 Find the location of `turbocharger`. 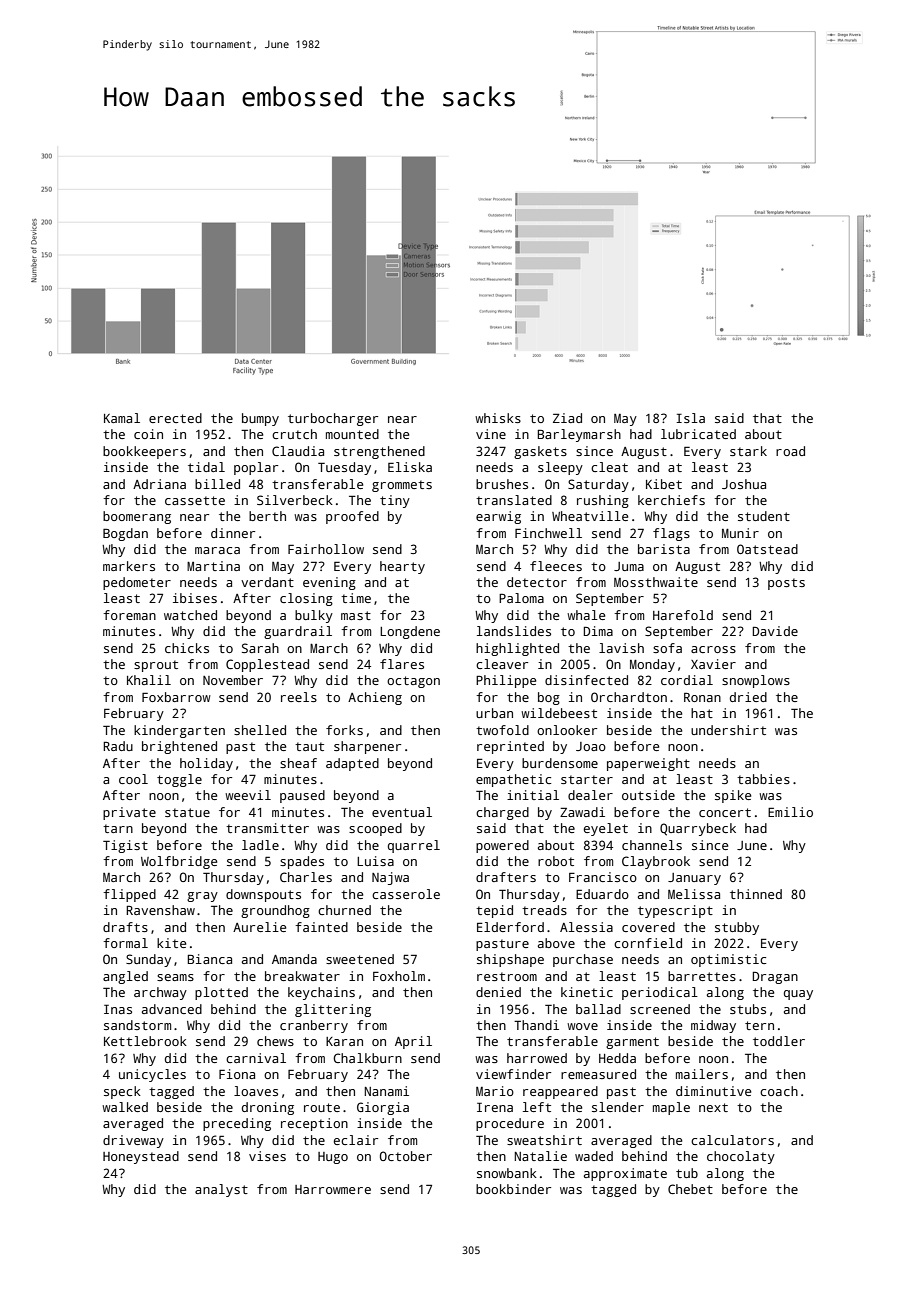

turbocharger is located at coordinates (333, 419).
